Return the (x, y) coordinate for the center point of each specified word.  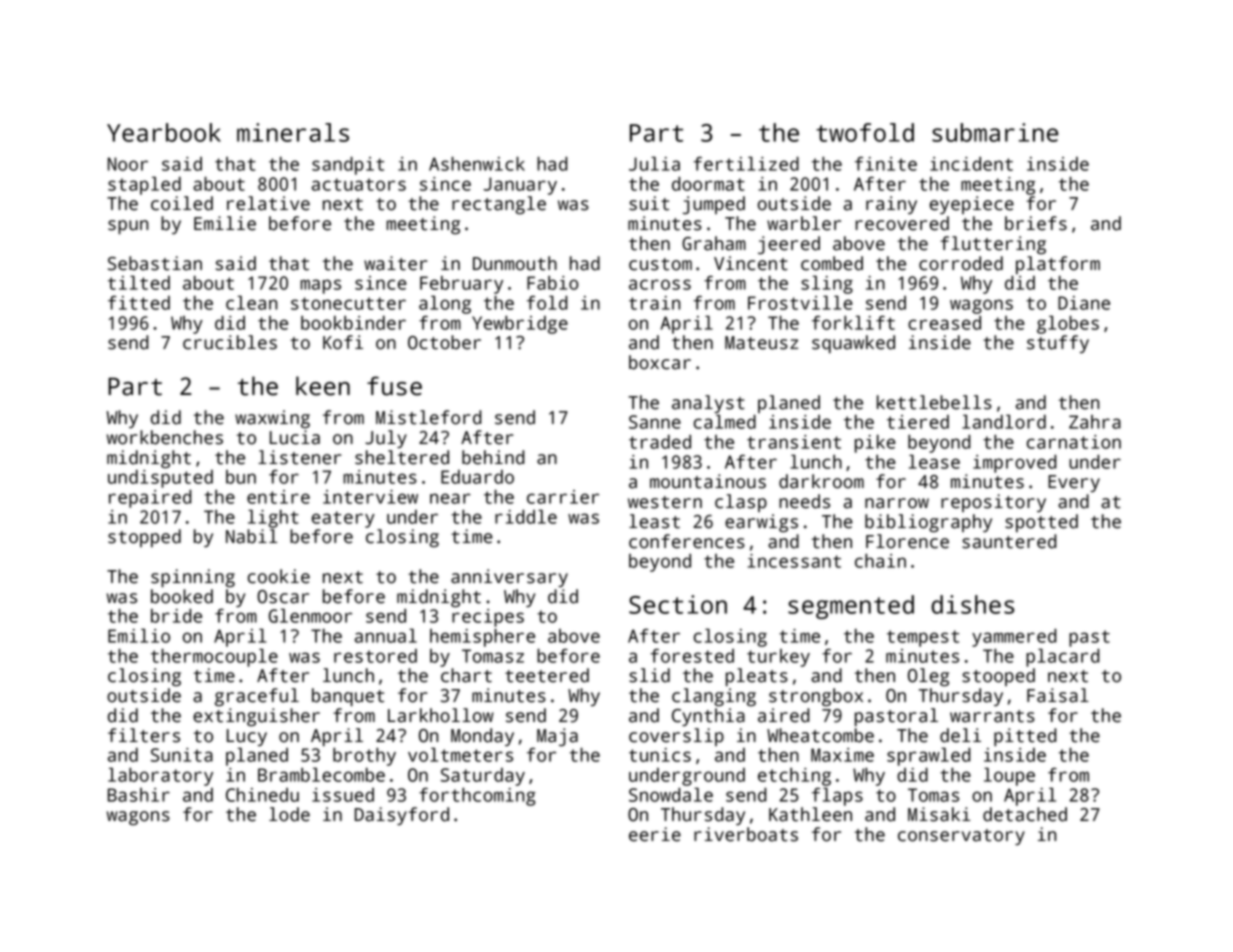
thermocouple (214, 657)
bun (241, 477)
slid (649, 675)
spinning (193, 578)
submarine (995, 132)
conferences (687, 541)
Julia (654, 163)
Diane (1084, 303)
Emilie (225, 223)
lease (934, 461)
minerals (293, 132)
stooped (998, 677)
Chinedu (262, 795)
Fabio (552, 283)
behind (493, 457)
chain (880, 560)
